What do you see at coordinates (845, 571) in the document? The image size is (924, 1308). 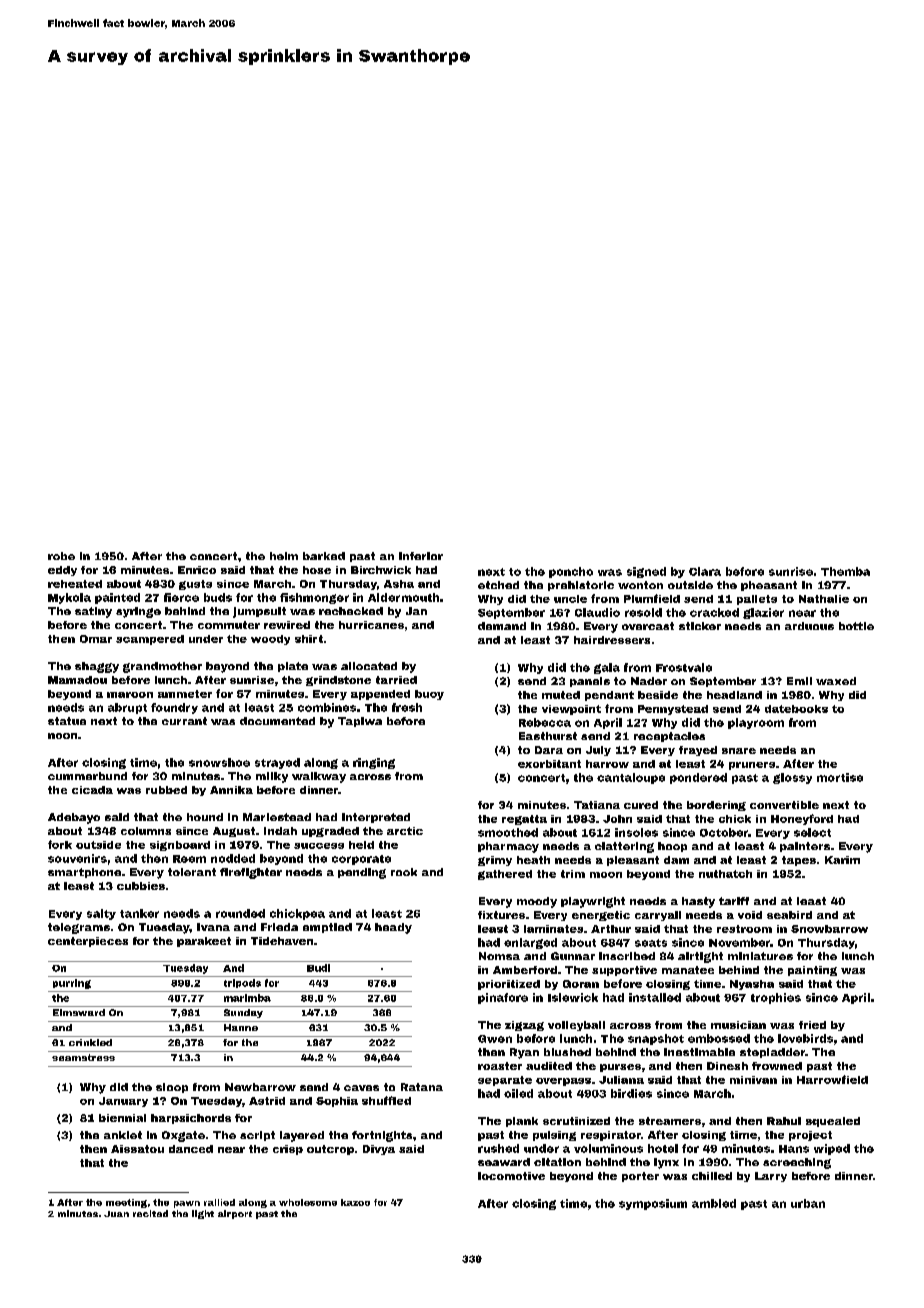 I see `Themba` at bounding box center [845, 571].
